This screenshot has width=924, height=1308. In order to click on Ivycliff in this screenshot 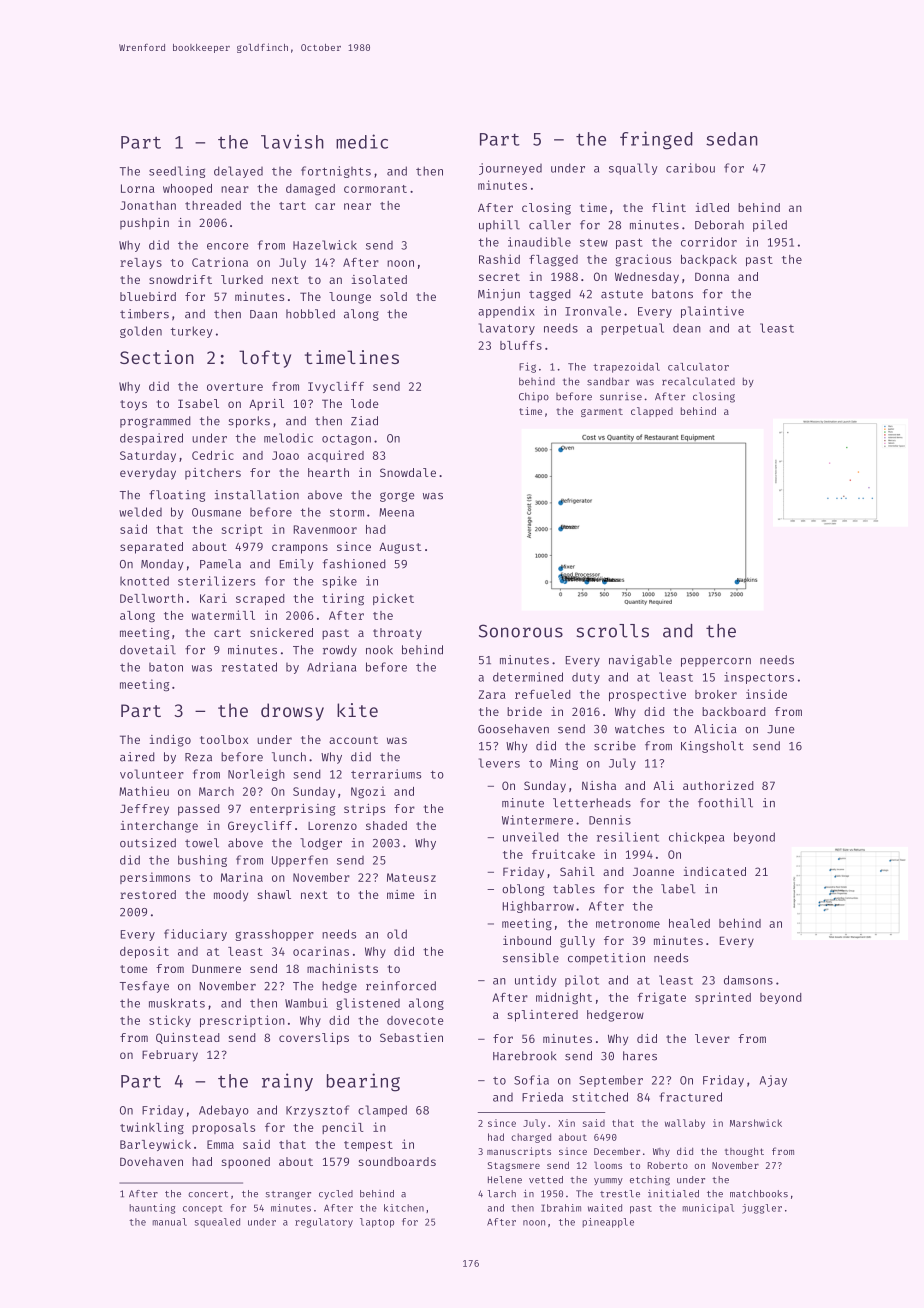, I will do `click(336, 387)`.
